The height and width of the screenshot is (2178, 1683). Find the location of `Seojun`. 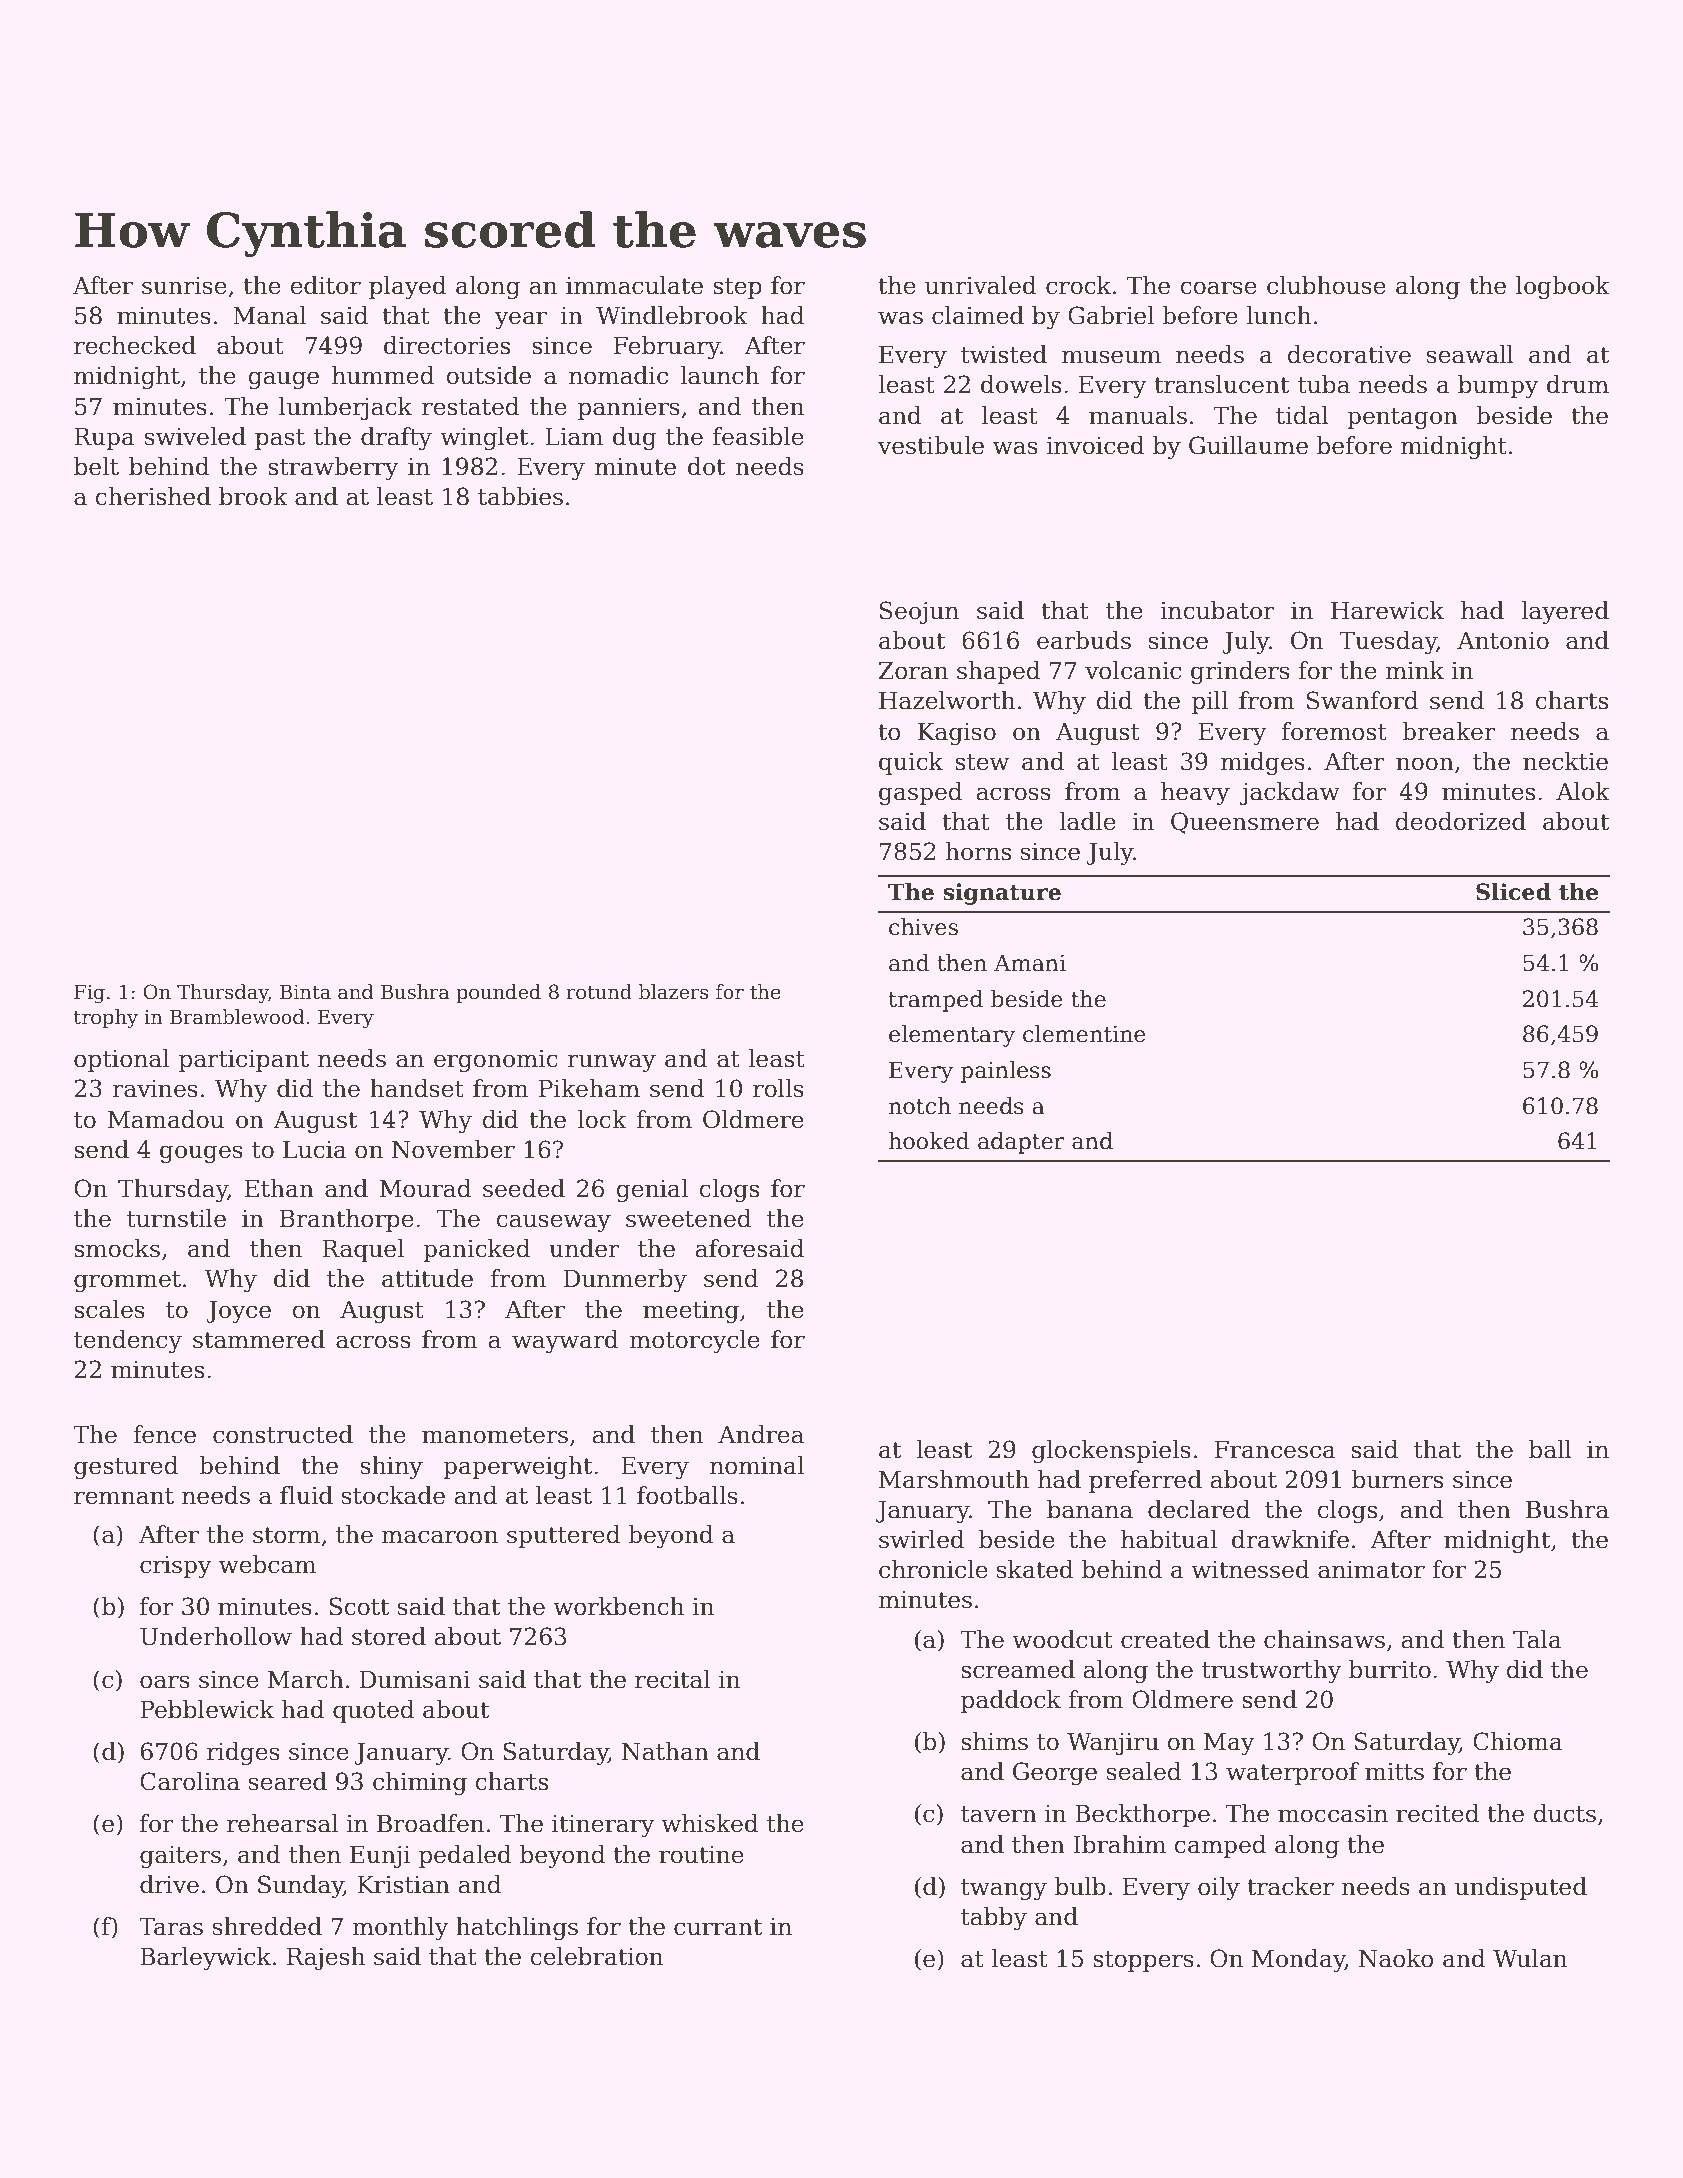

Seojun is located at coordinates (919, 612).
